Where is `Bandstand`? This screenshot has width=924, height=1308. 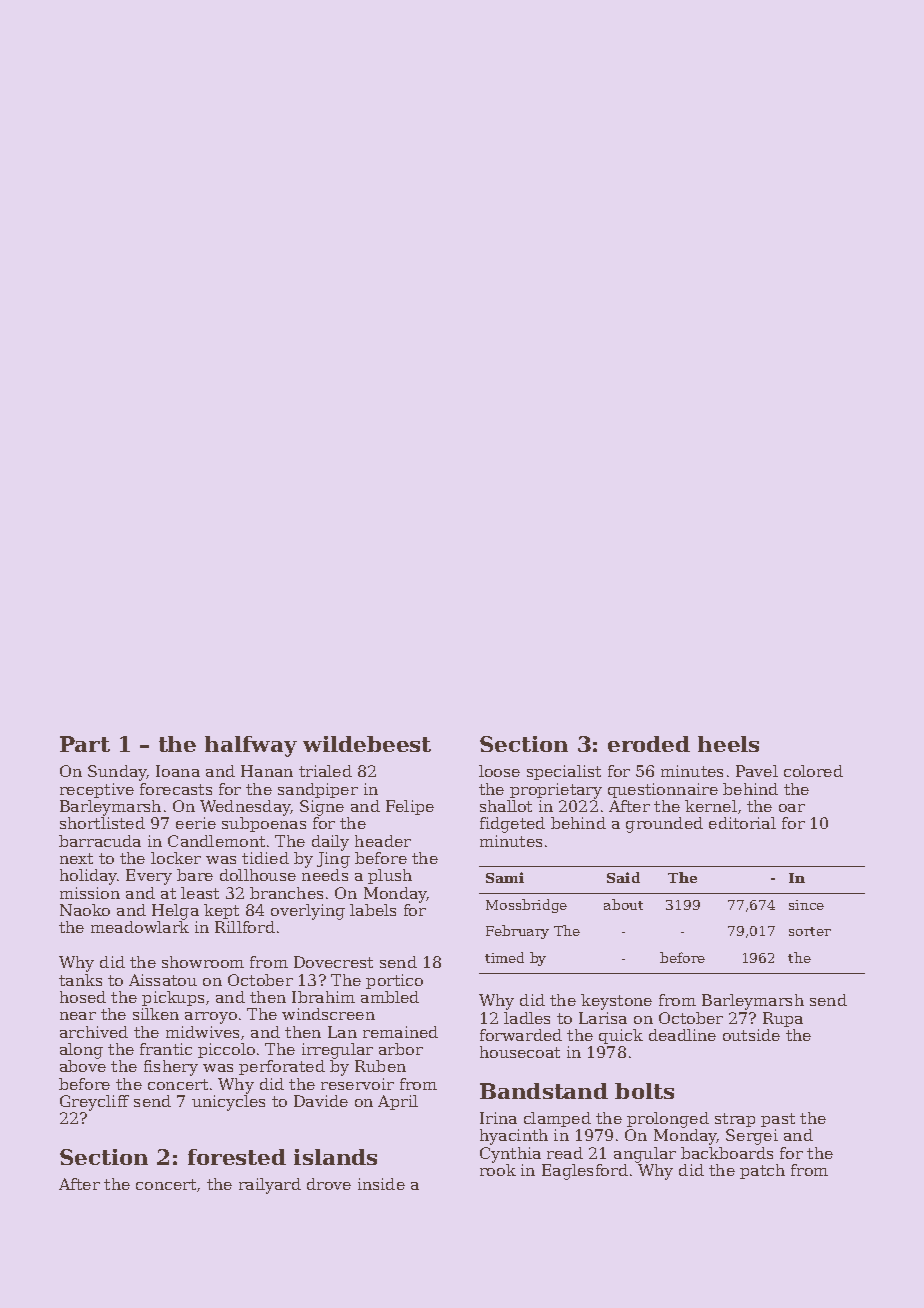
Bandstand is located at coordinates (544, 1091).
